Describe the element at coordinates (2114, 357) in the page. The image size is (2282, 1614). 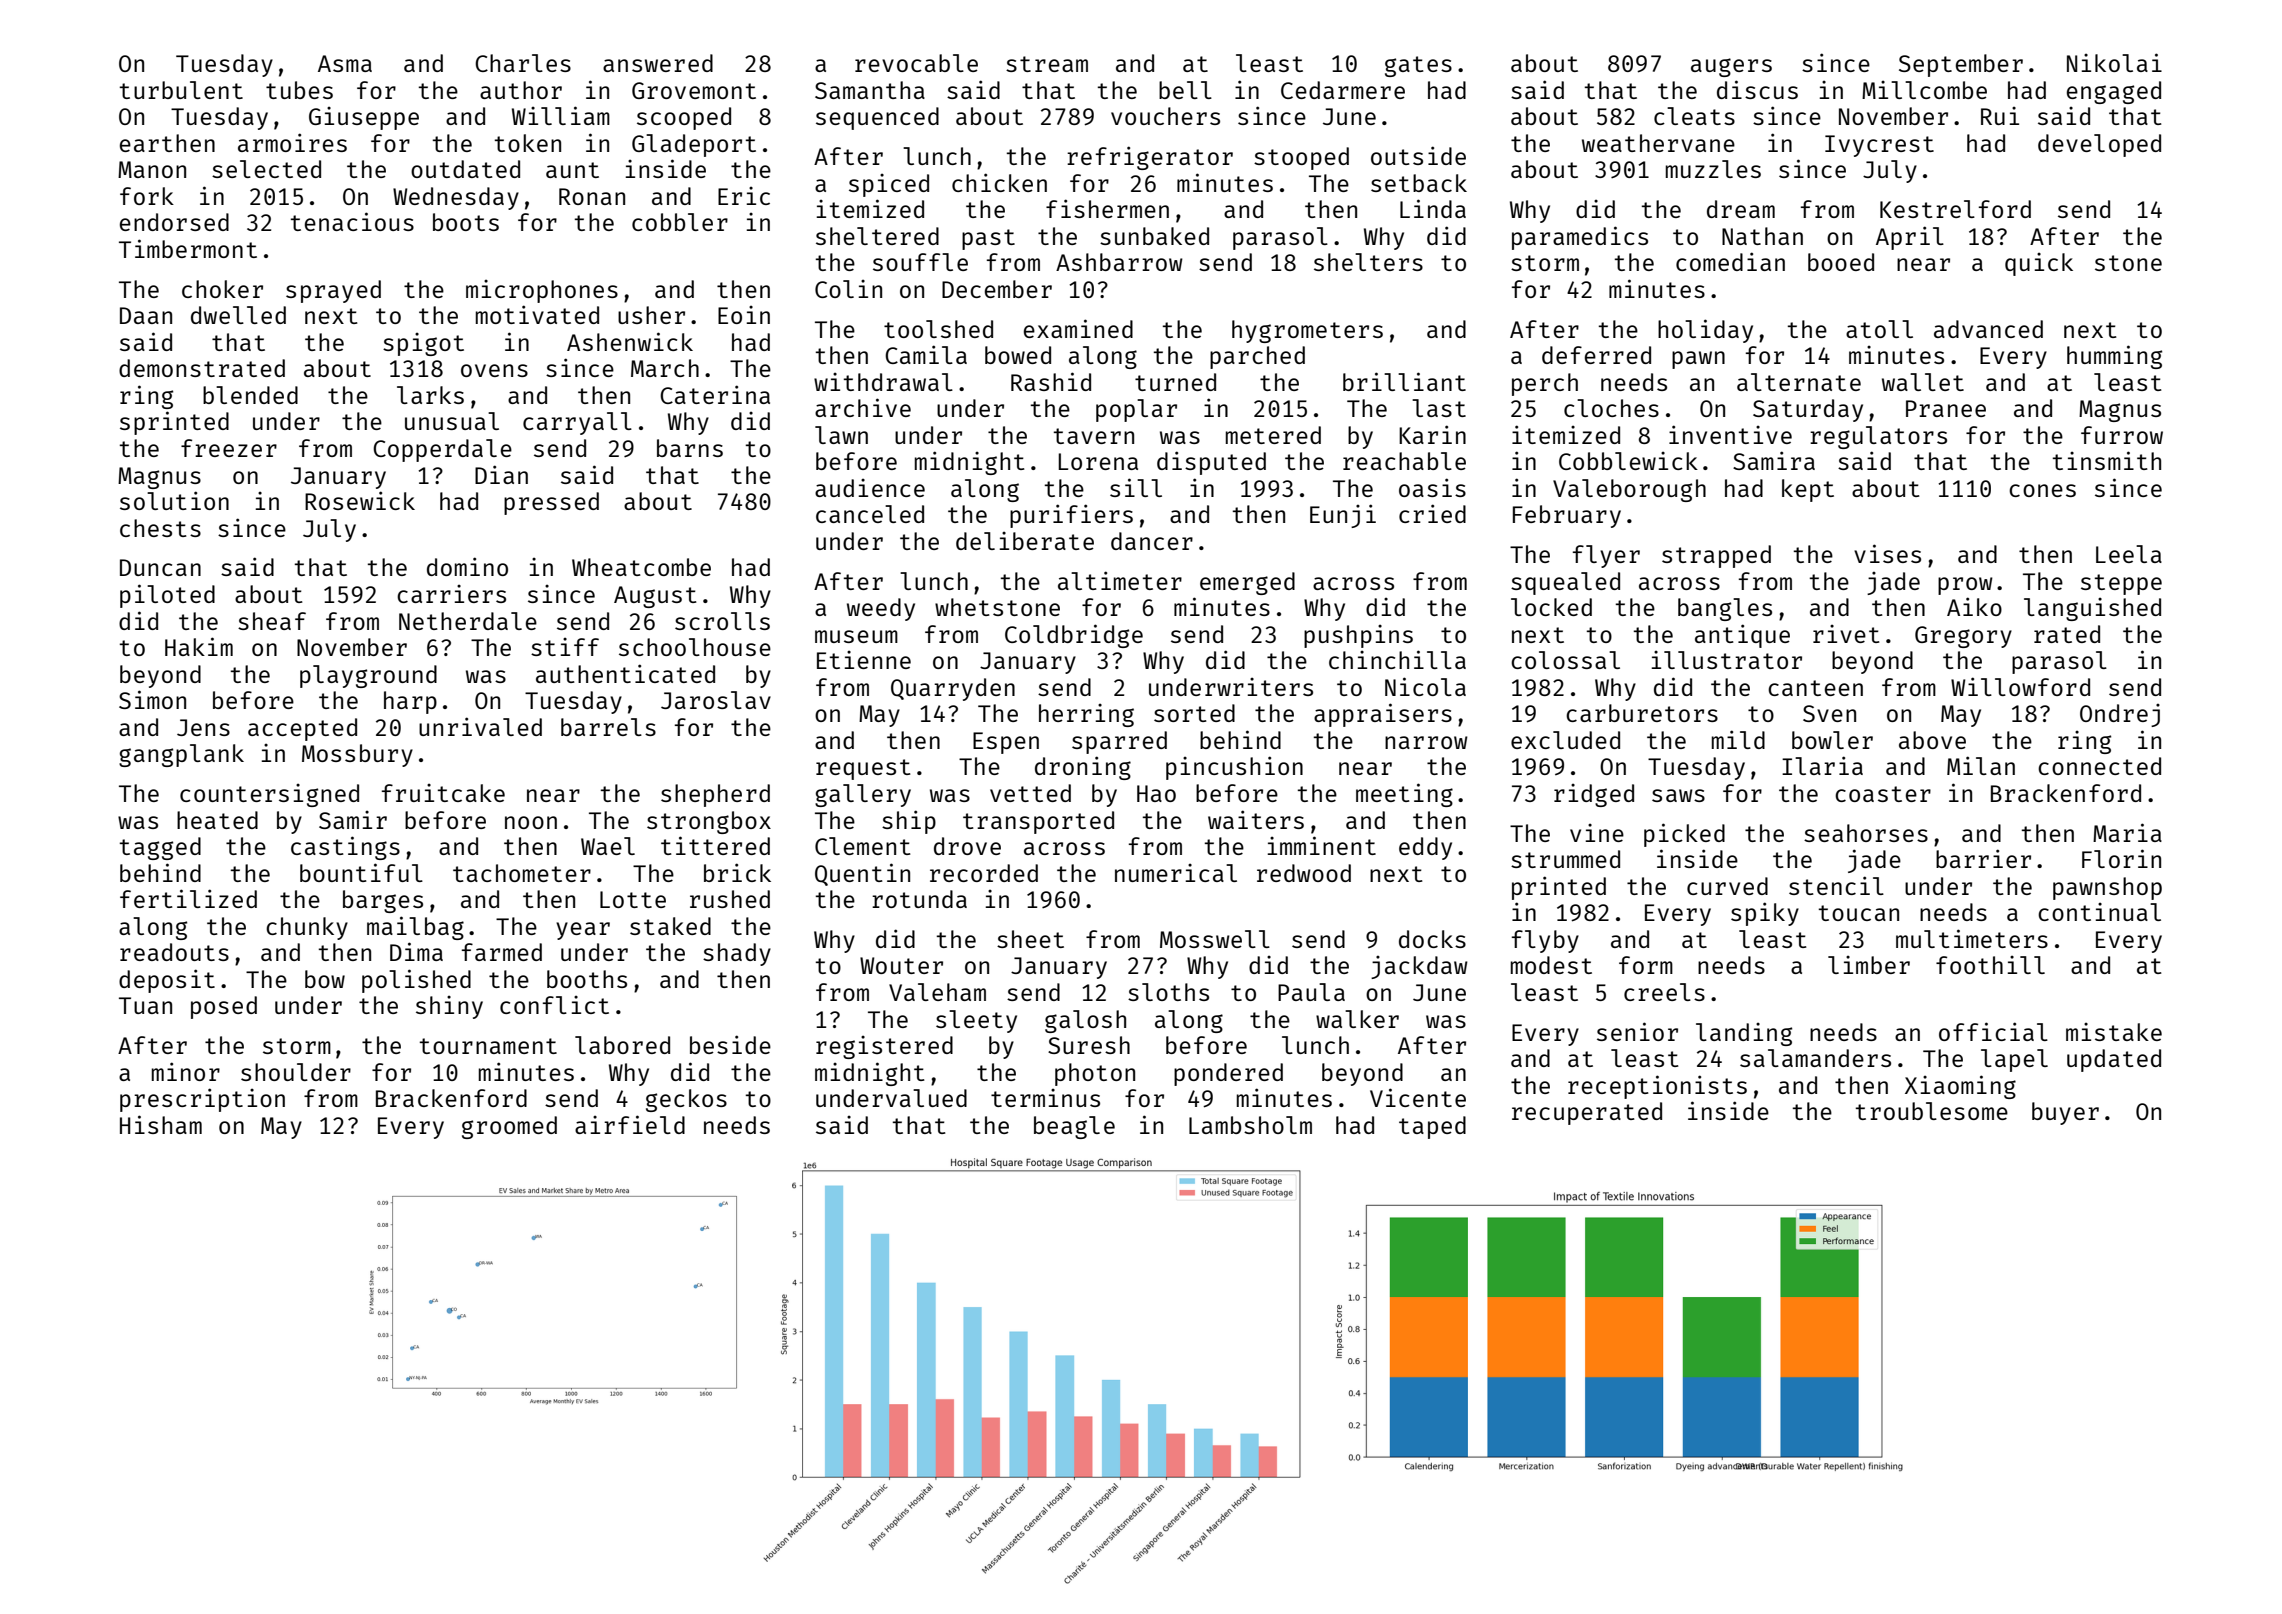
I see `humming` at that location.
